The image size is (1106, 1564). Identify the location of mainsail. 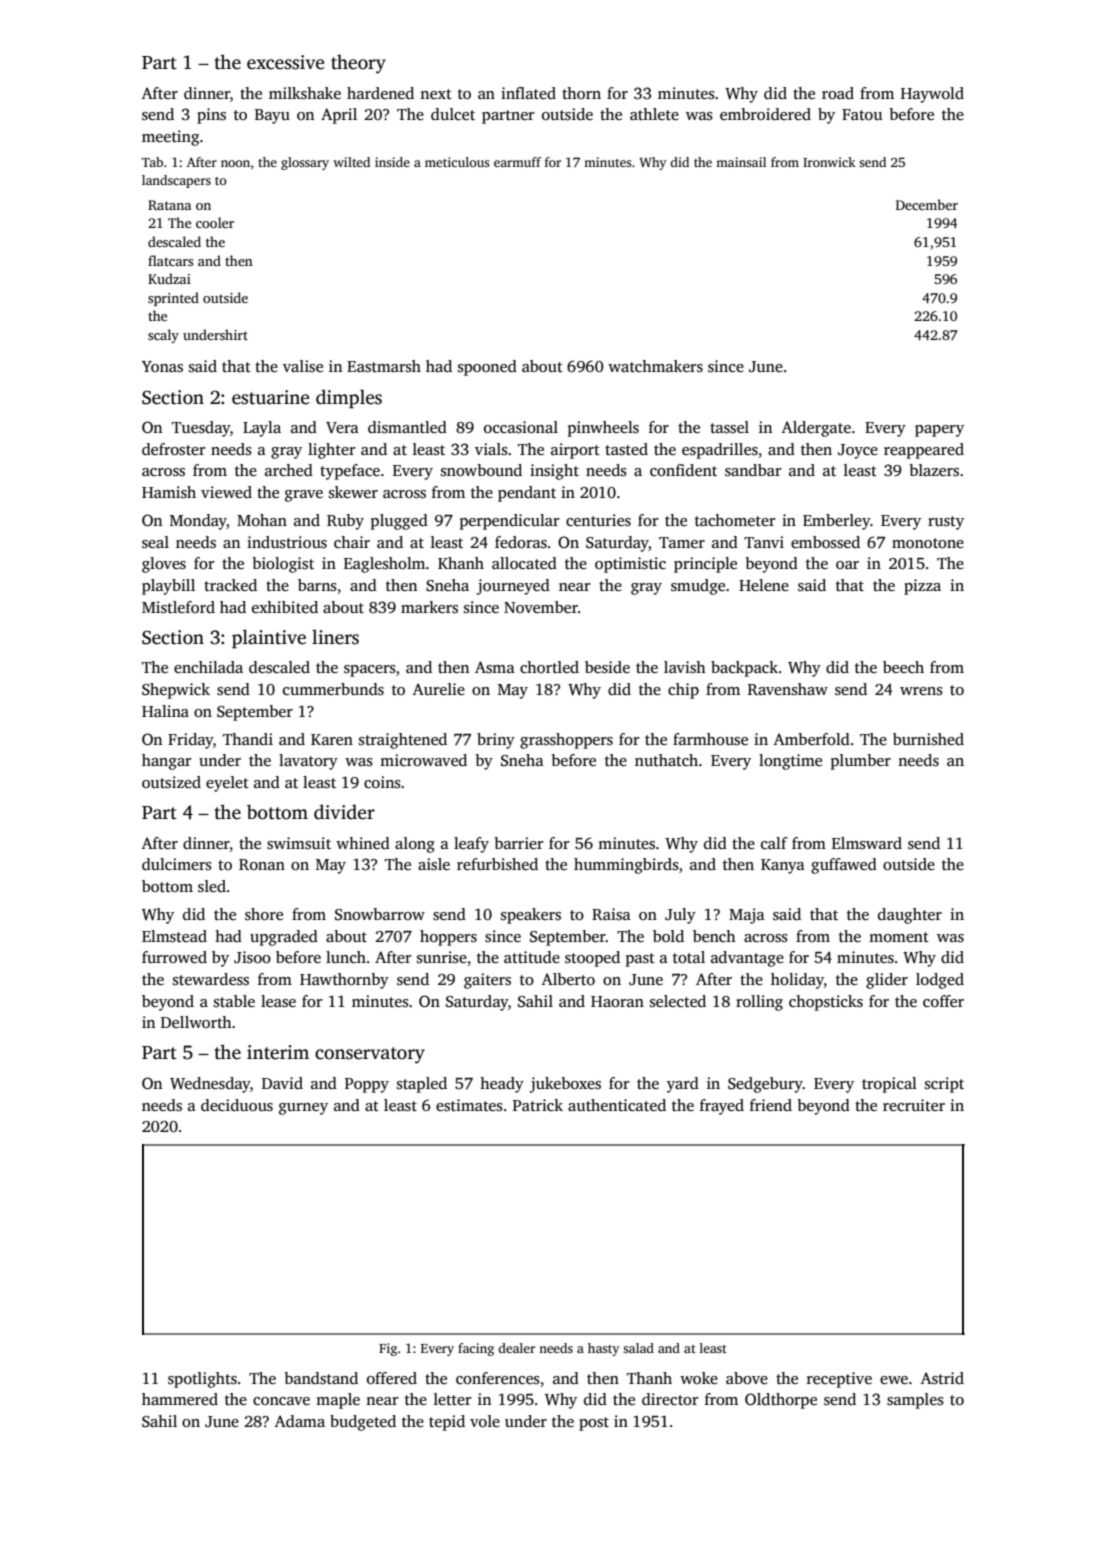
(741, 162).
